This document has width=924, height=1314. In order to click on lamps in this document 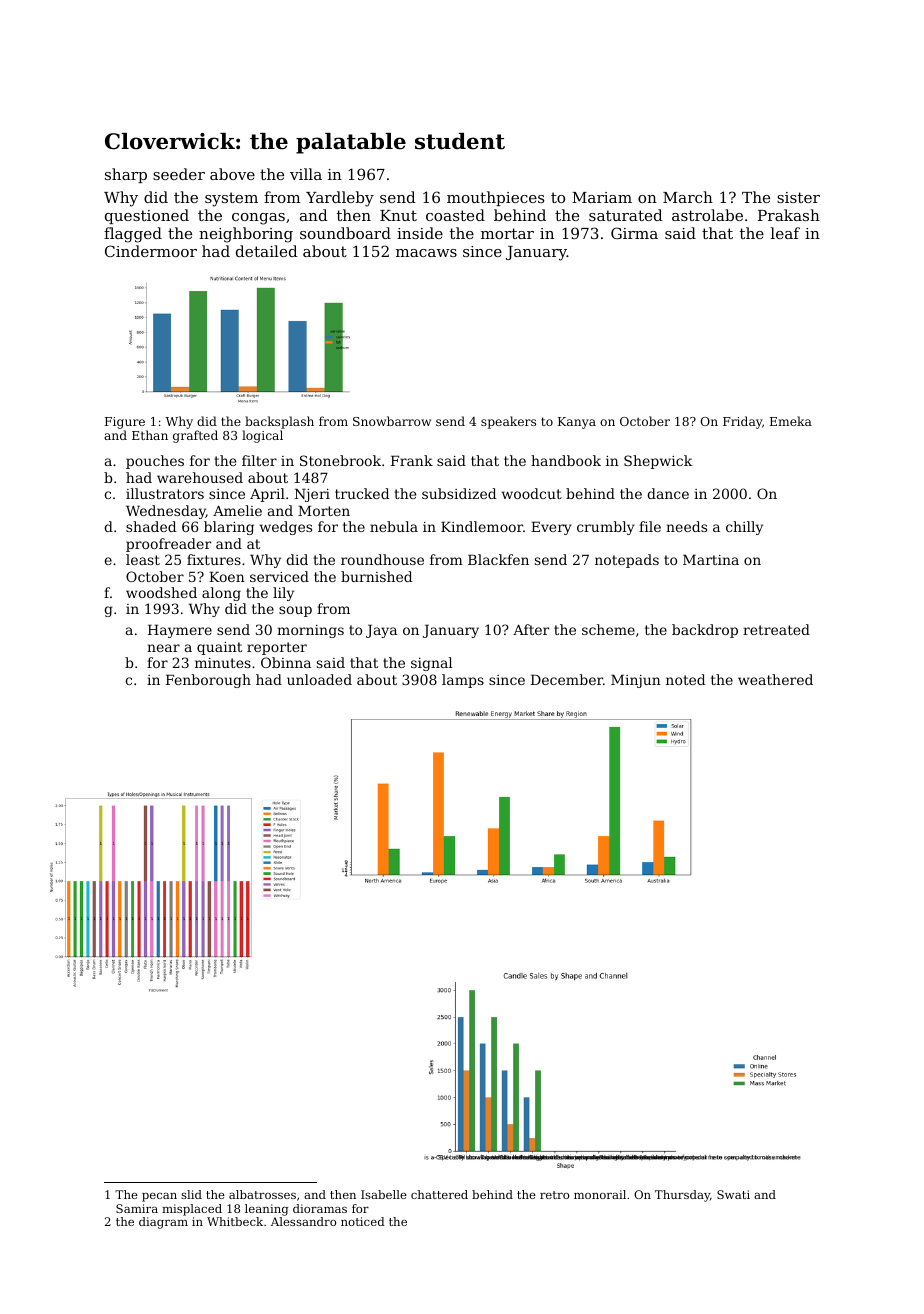, I will do `click(463, 681)`.
